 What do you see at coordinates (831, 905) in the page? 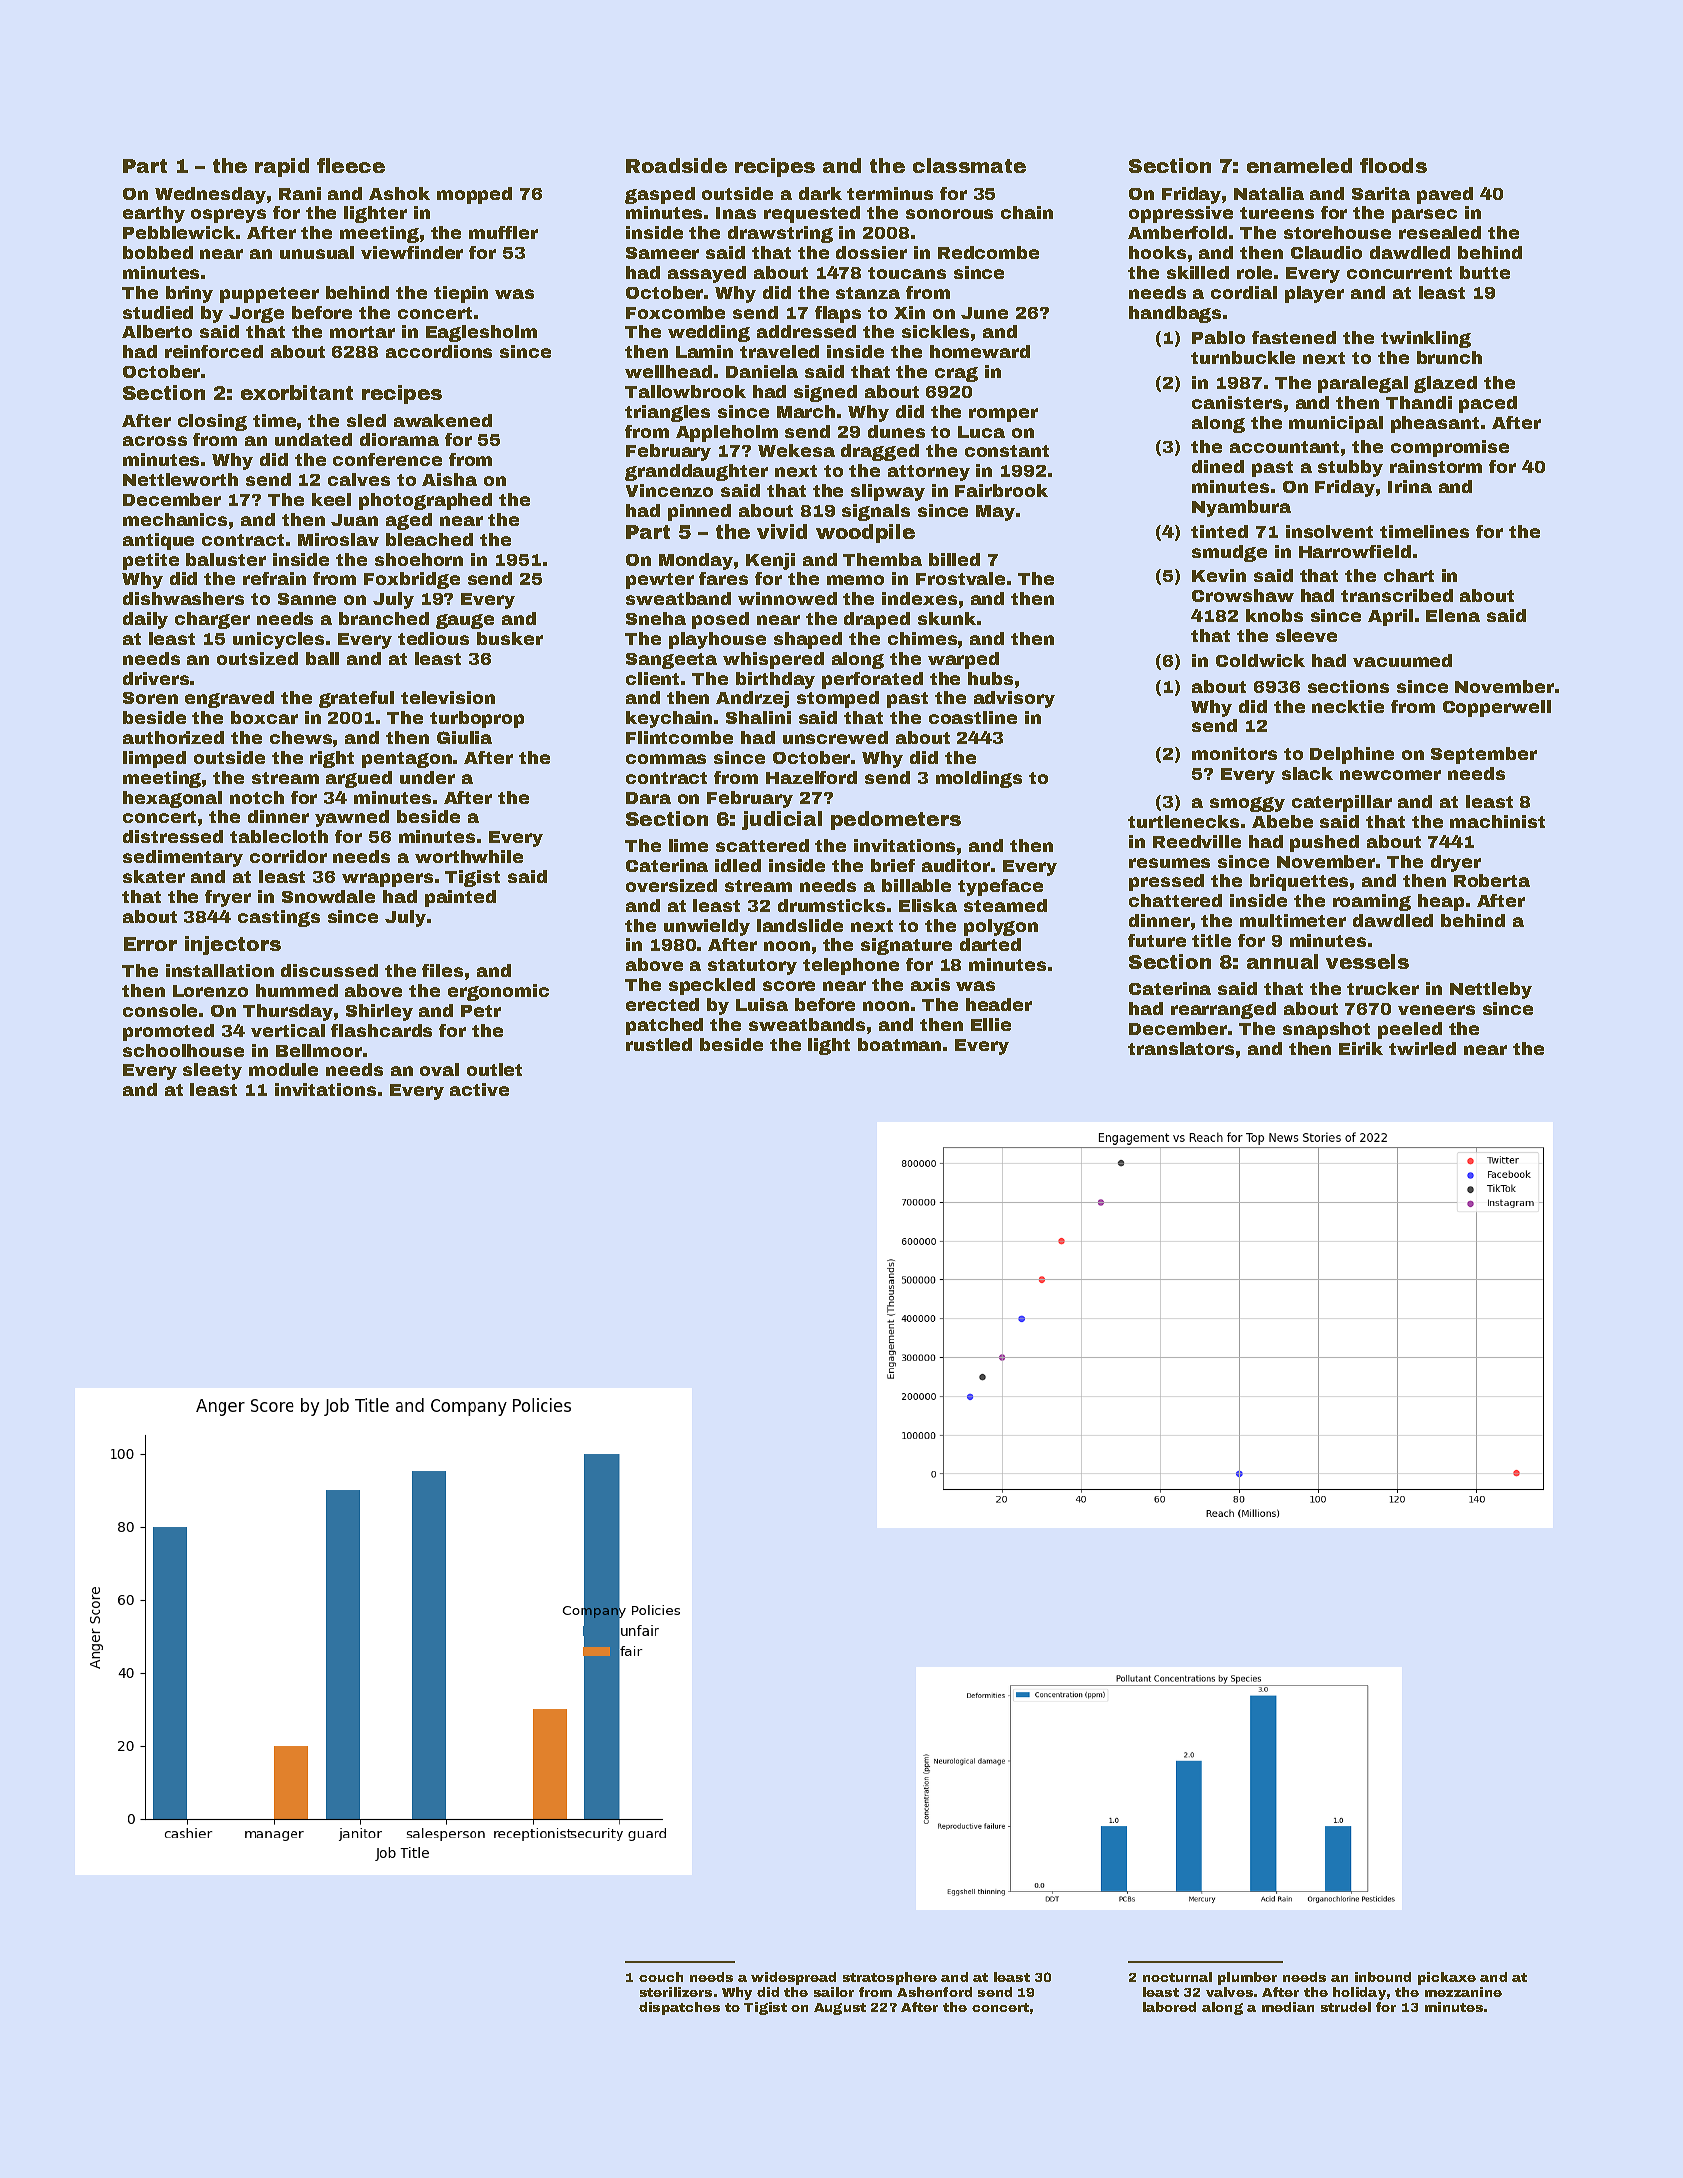
I see `drumsticks` at bounding box center [831, 905].
